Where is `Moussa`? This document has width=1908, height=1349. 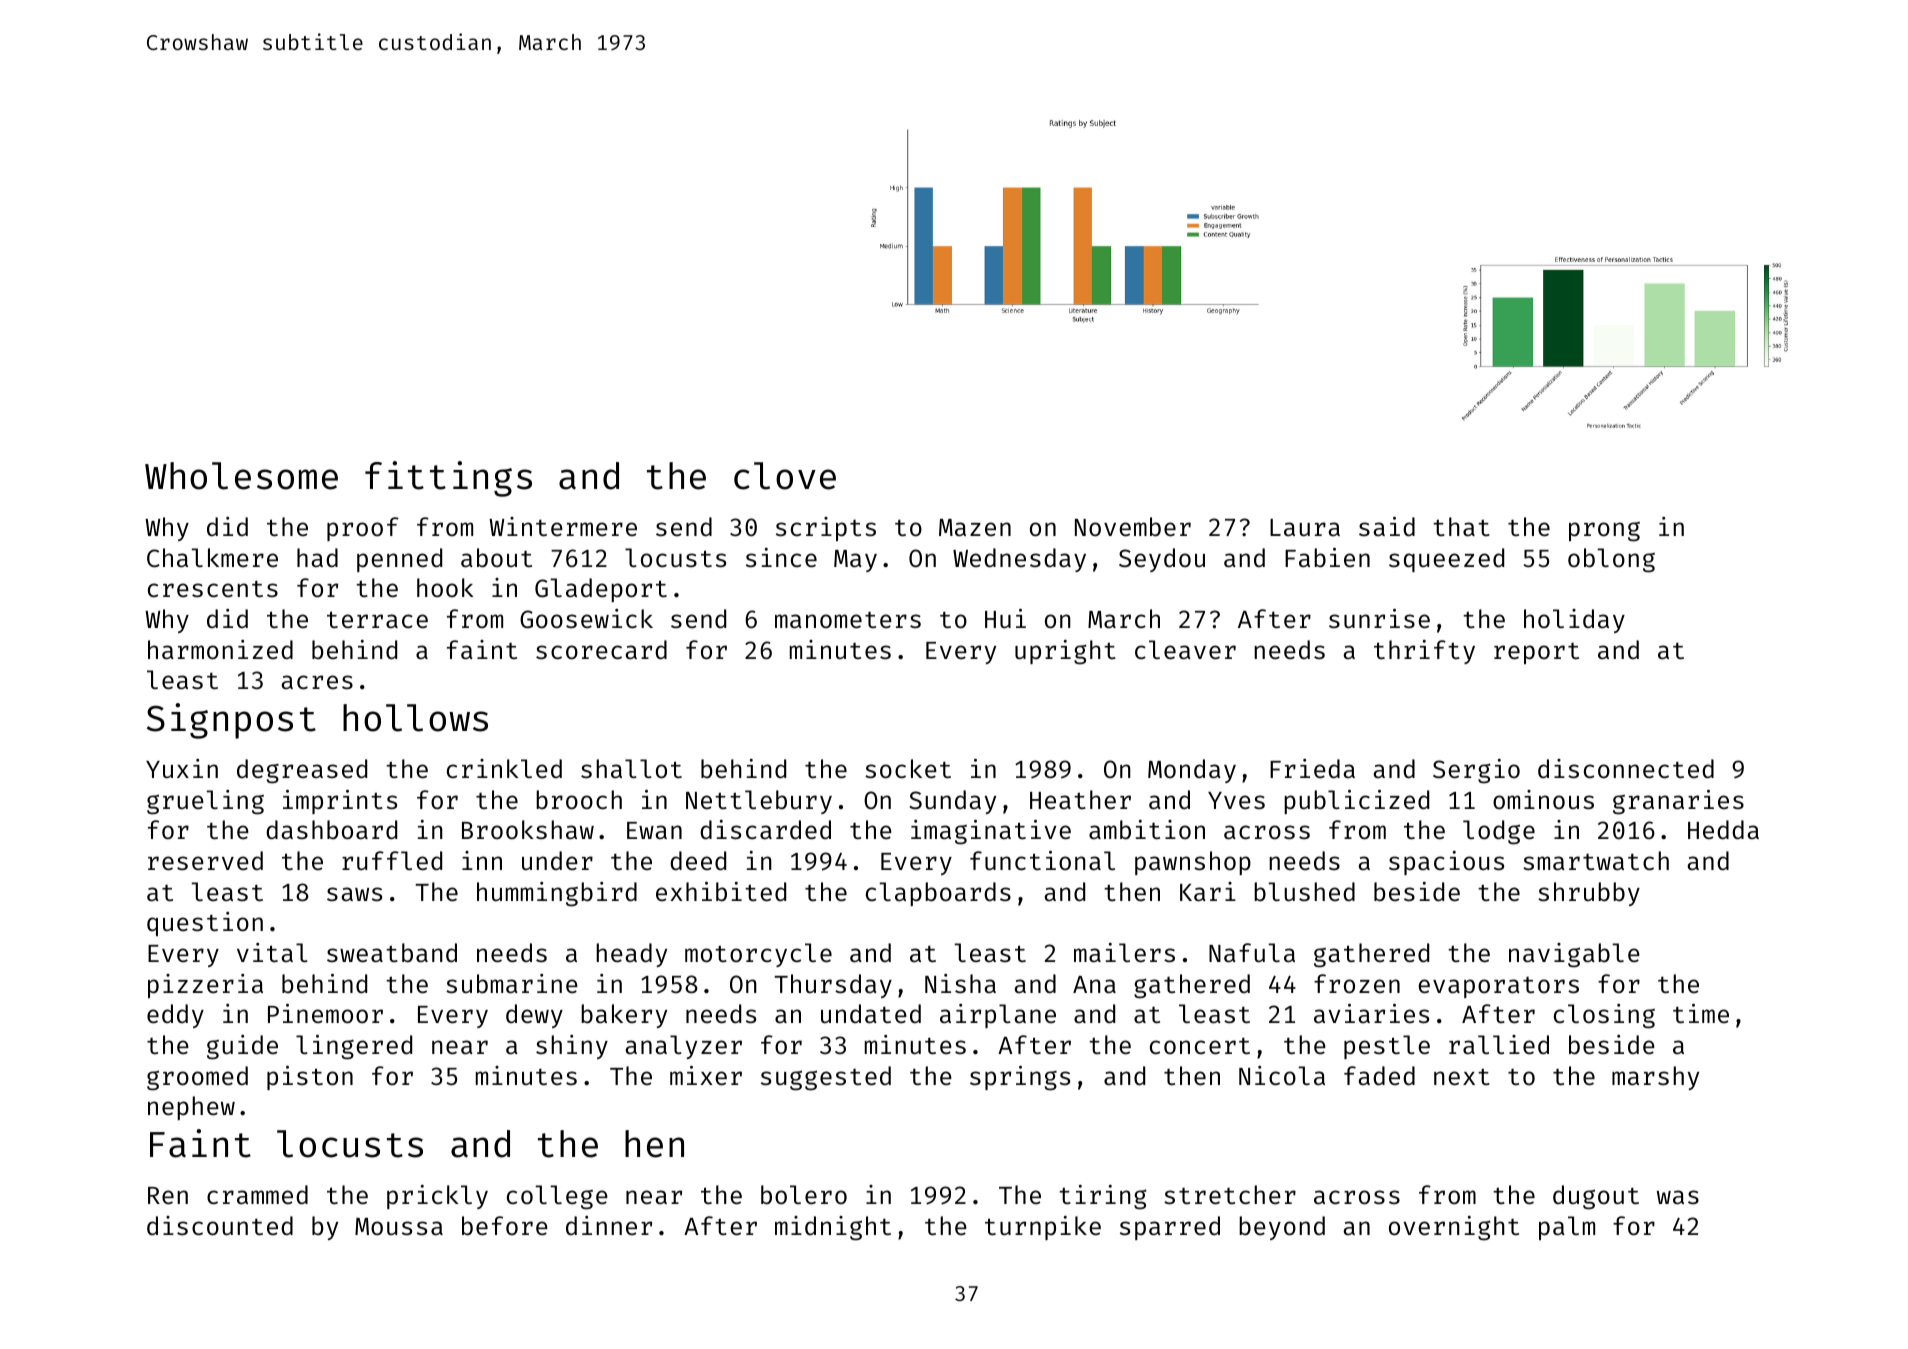
Moussa is located at coordinates (399, 1227).
